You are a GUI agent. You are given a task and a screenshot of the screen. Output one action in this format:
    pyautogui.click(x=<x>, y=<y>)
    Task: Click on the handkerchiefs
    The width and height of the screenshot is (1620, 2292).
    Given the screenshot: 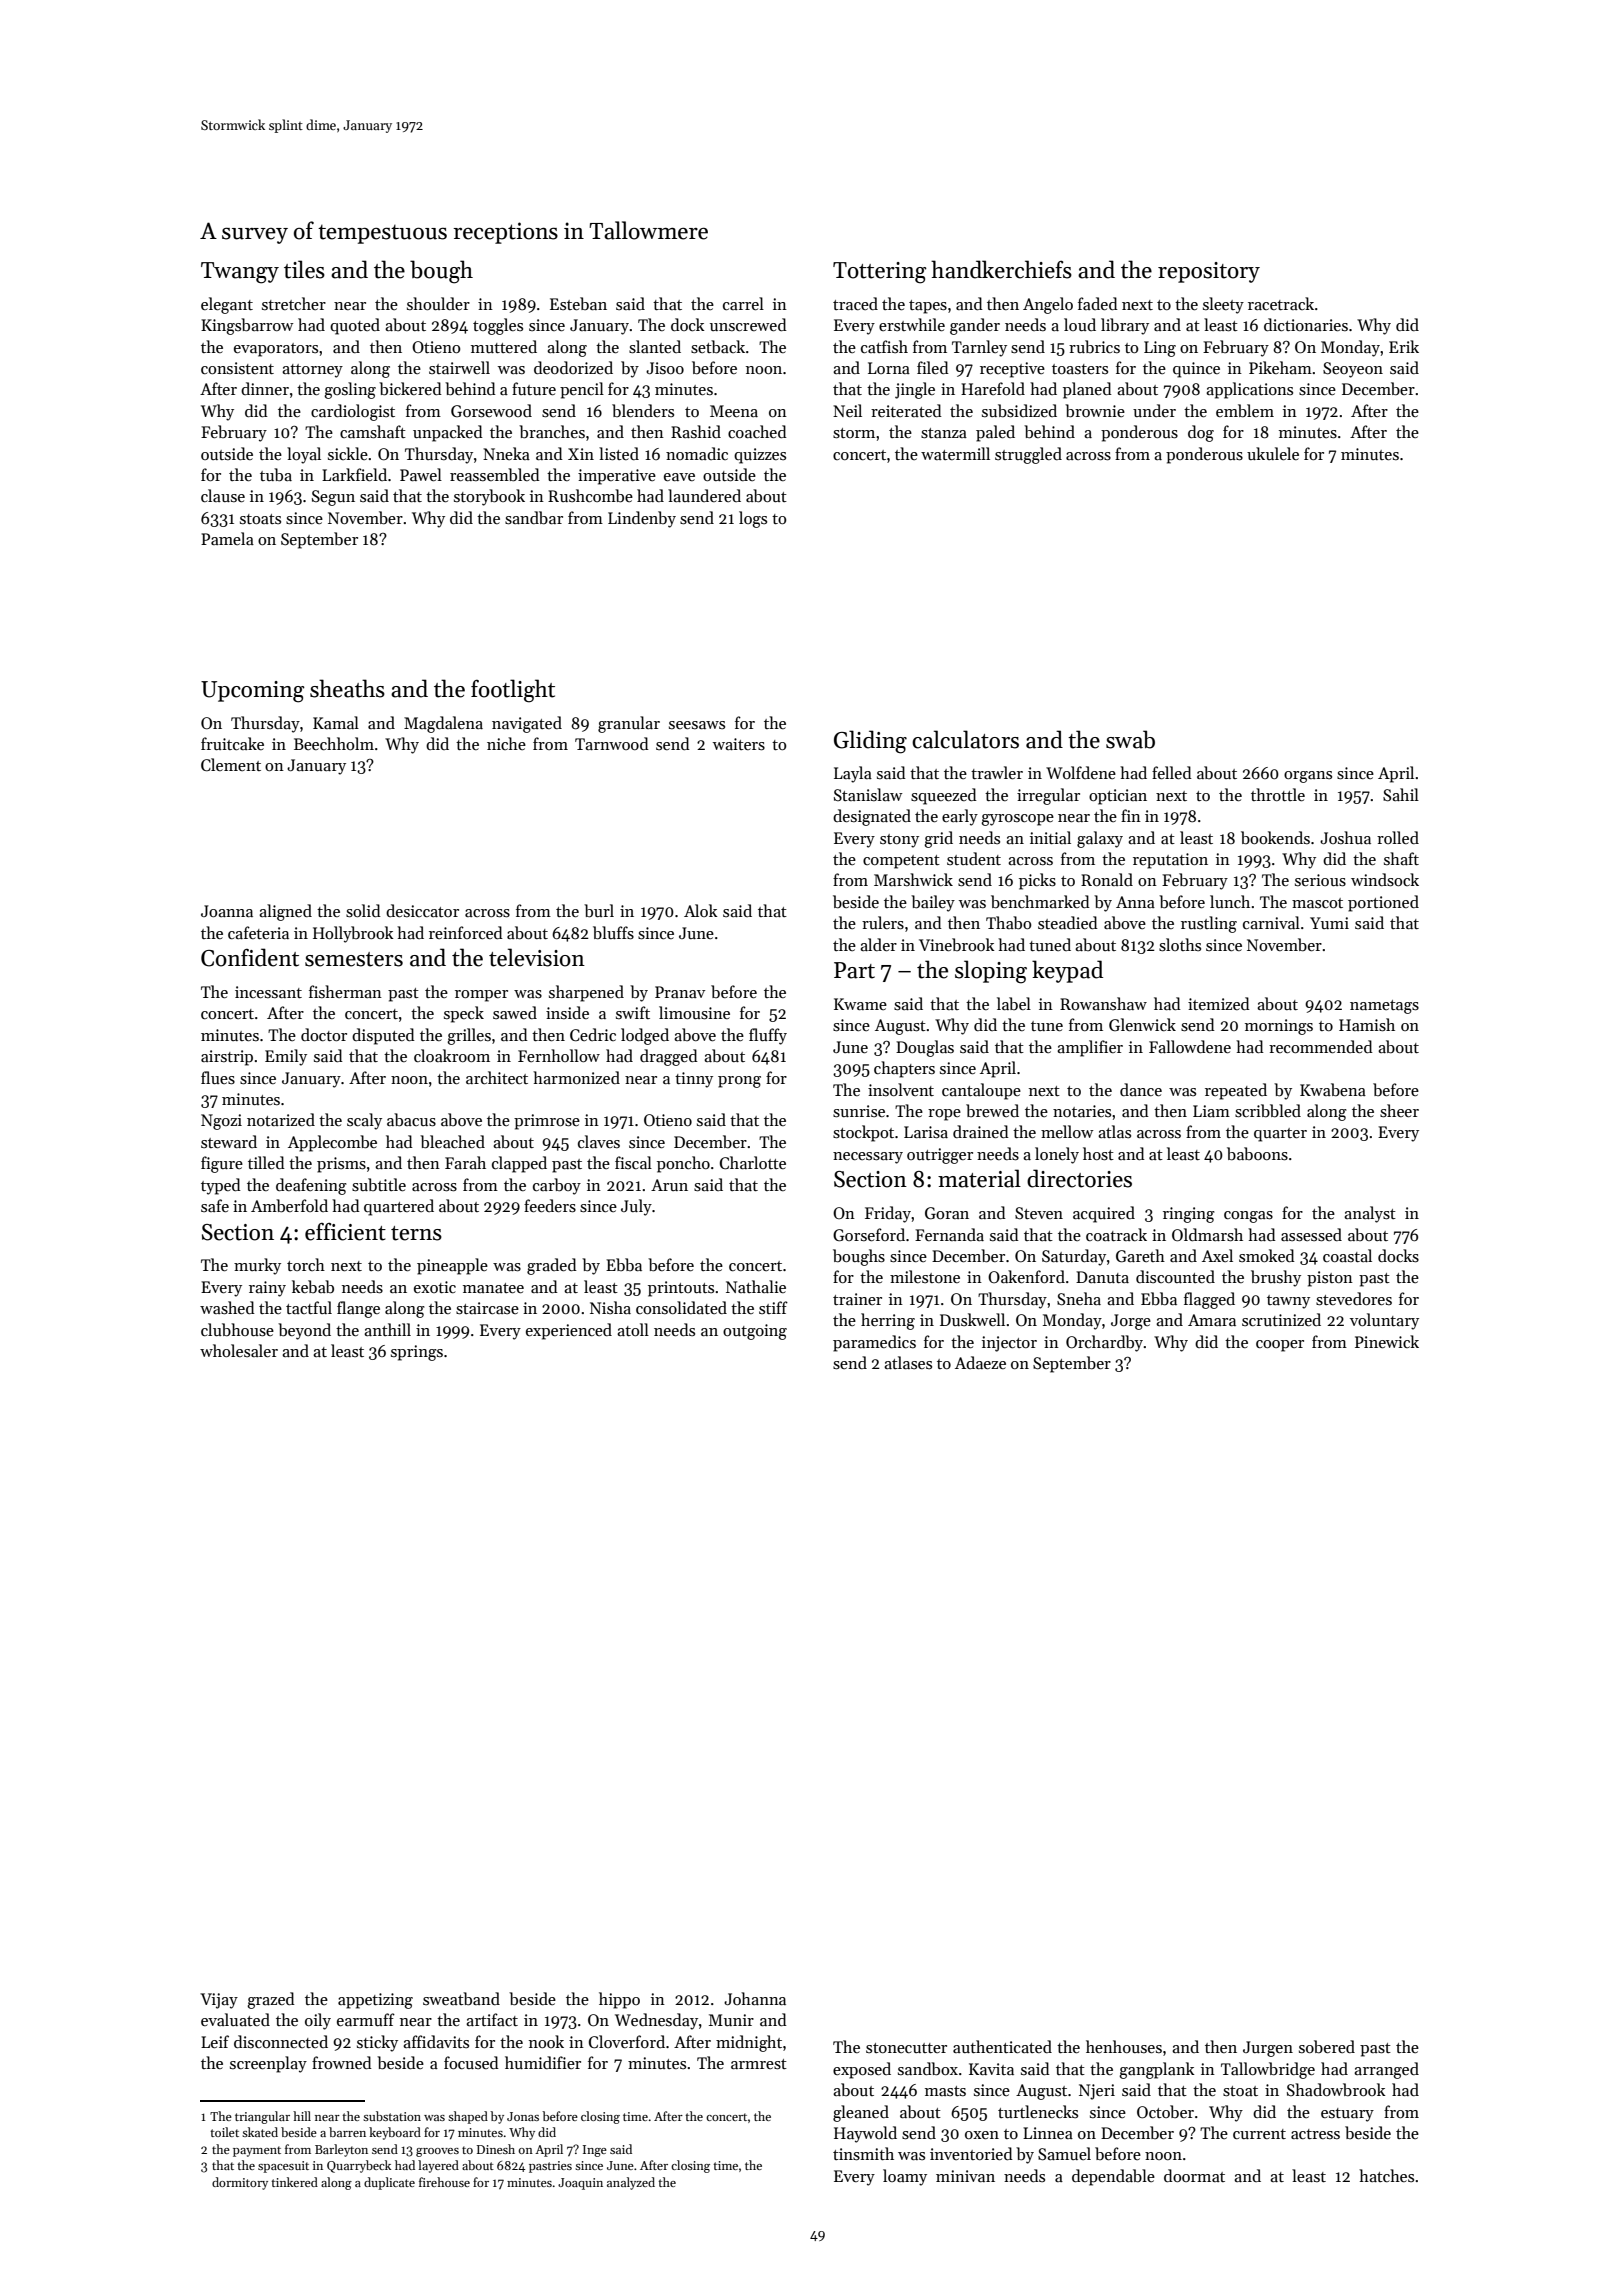 What is the action you would take?
    pyautogui.click(x=1001, y=269)
